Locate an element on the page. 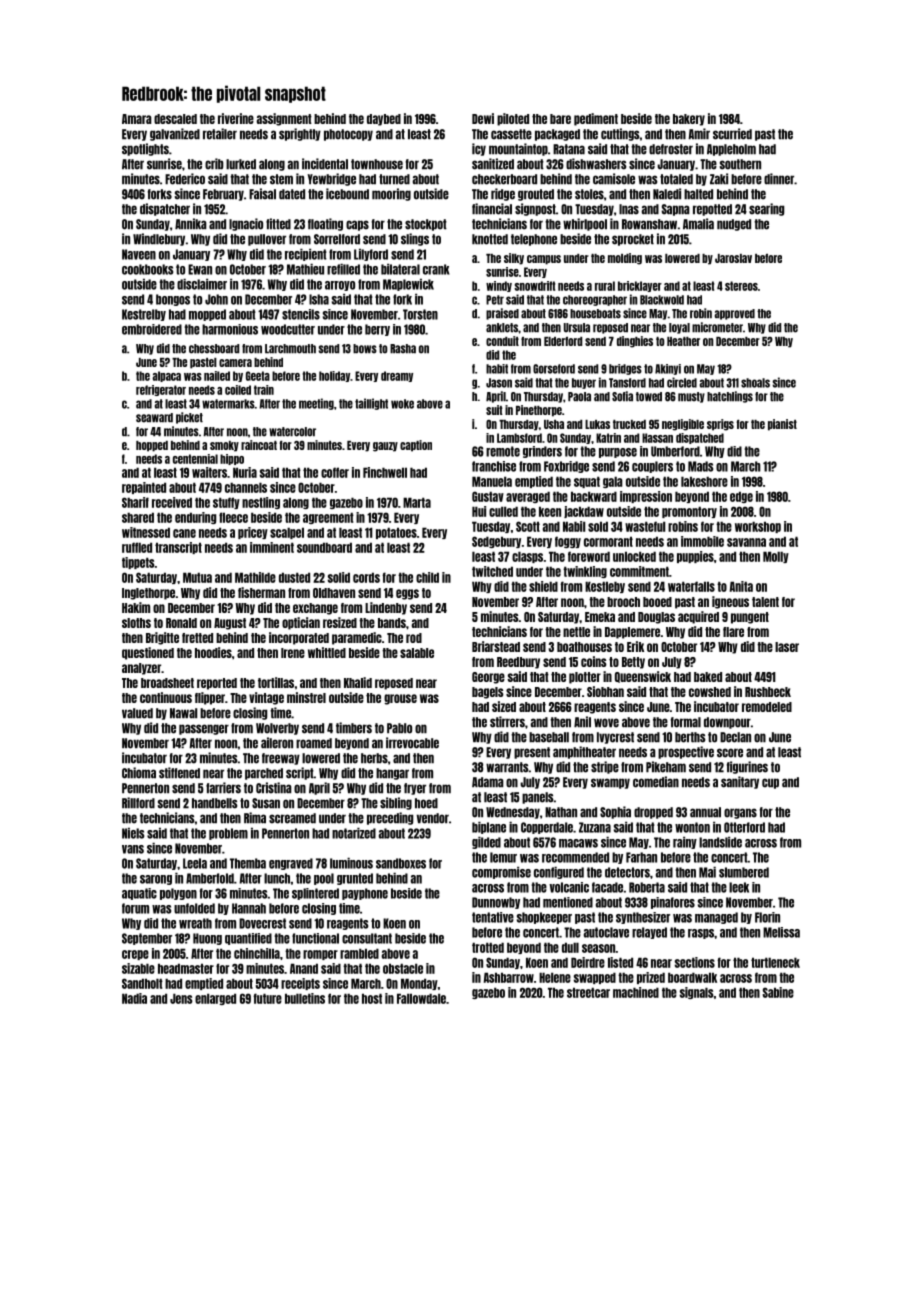  Amara is located at coordinates (137, 119).
